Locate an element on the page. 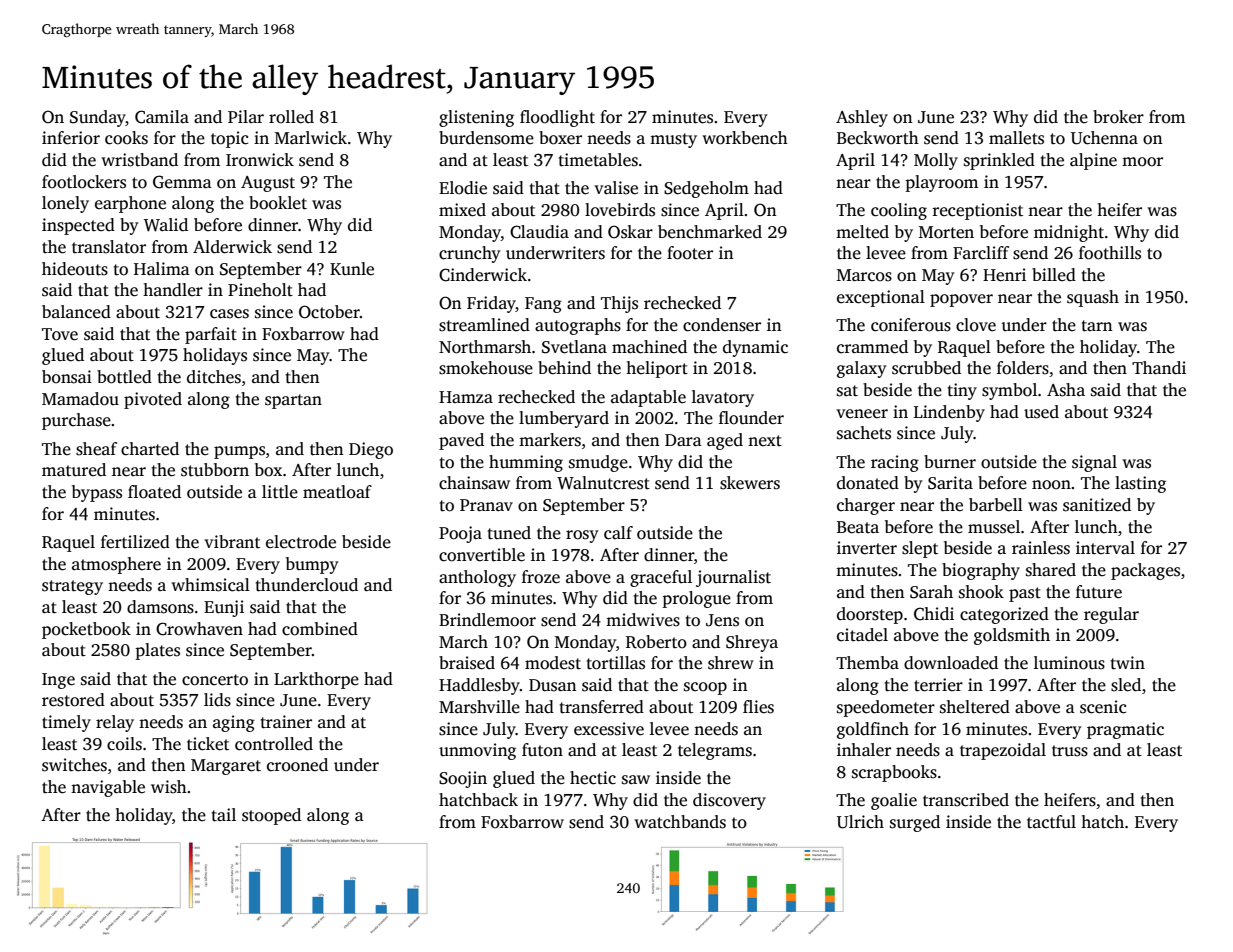 The height and width of the image is (952, 1233). ditches is located at coordinates (214, 377).
